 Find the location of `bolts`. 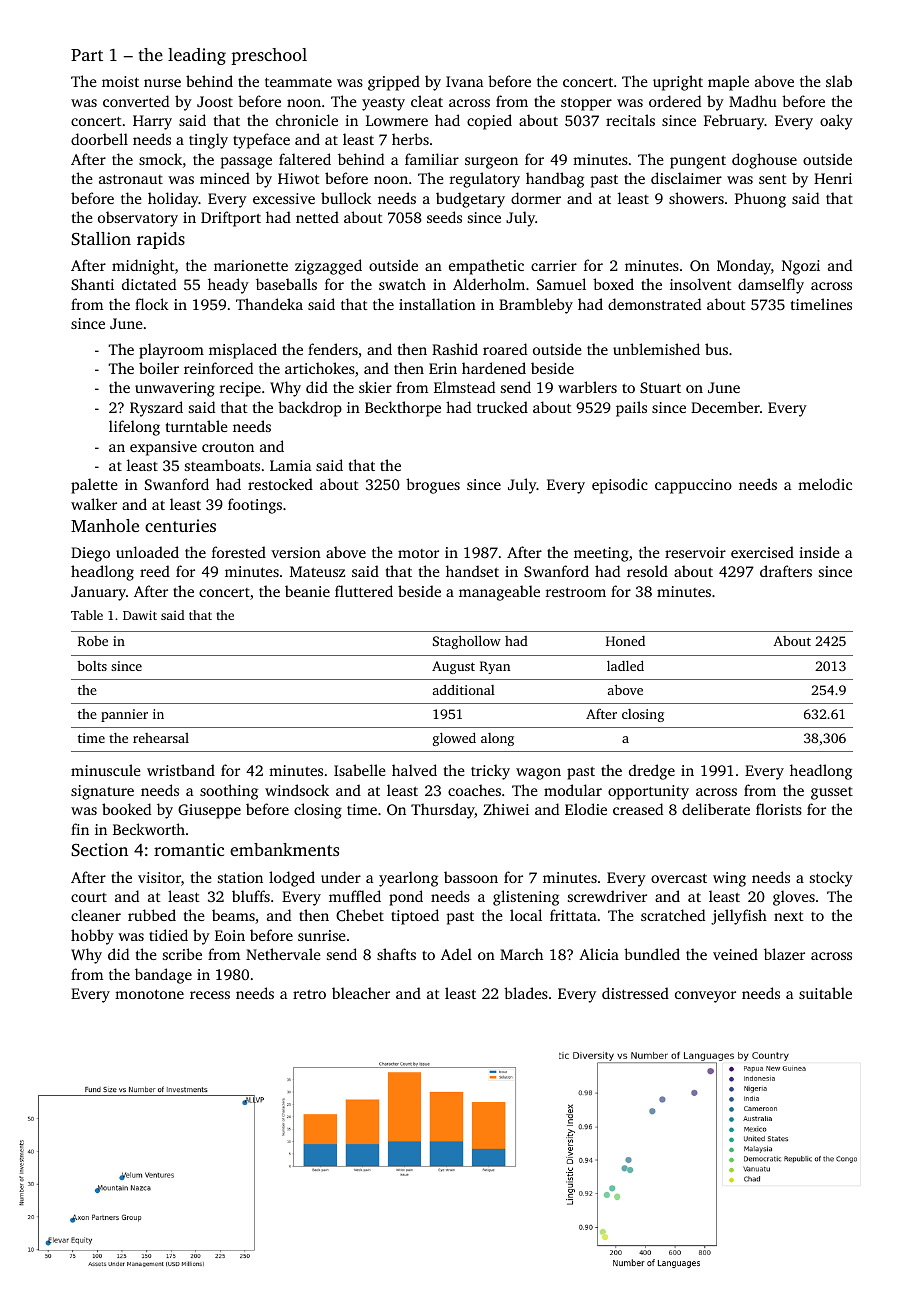

bolts is located at coordinates (92, 666).
